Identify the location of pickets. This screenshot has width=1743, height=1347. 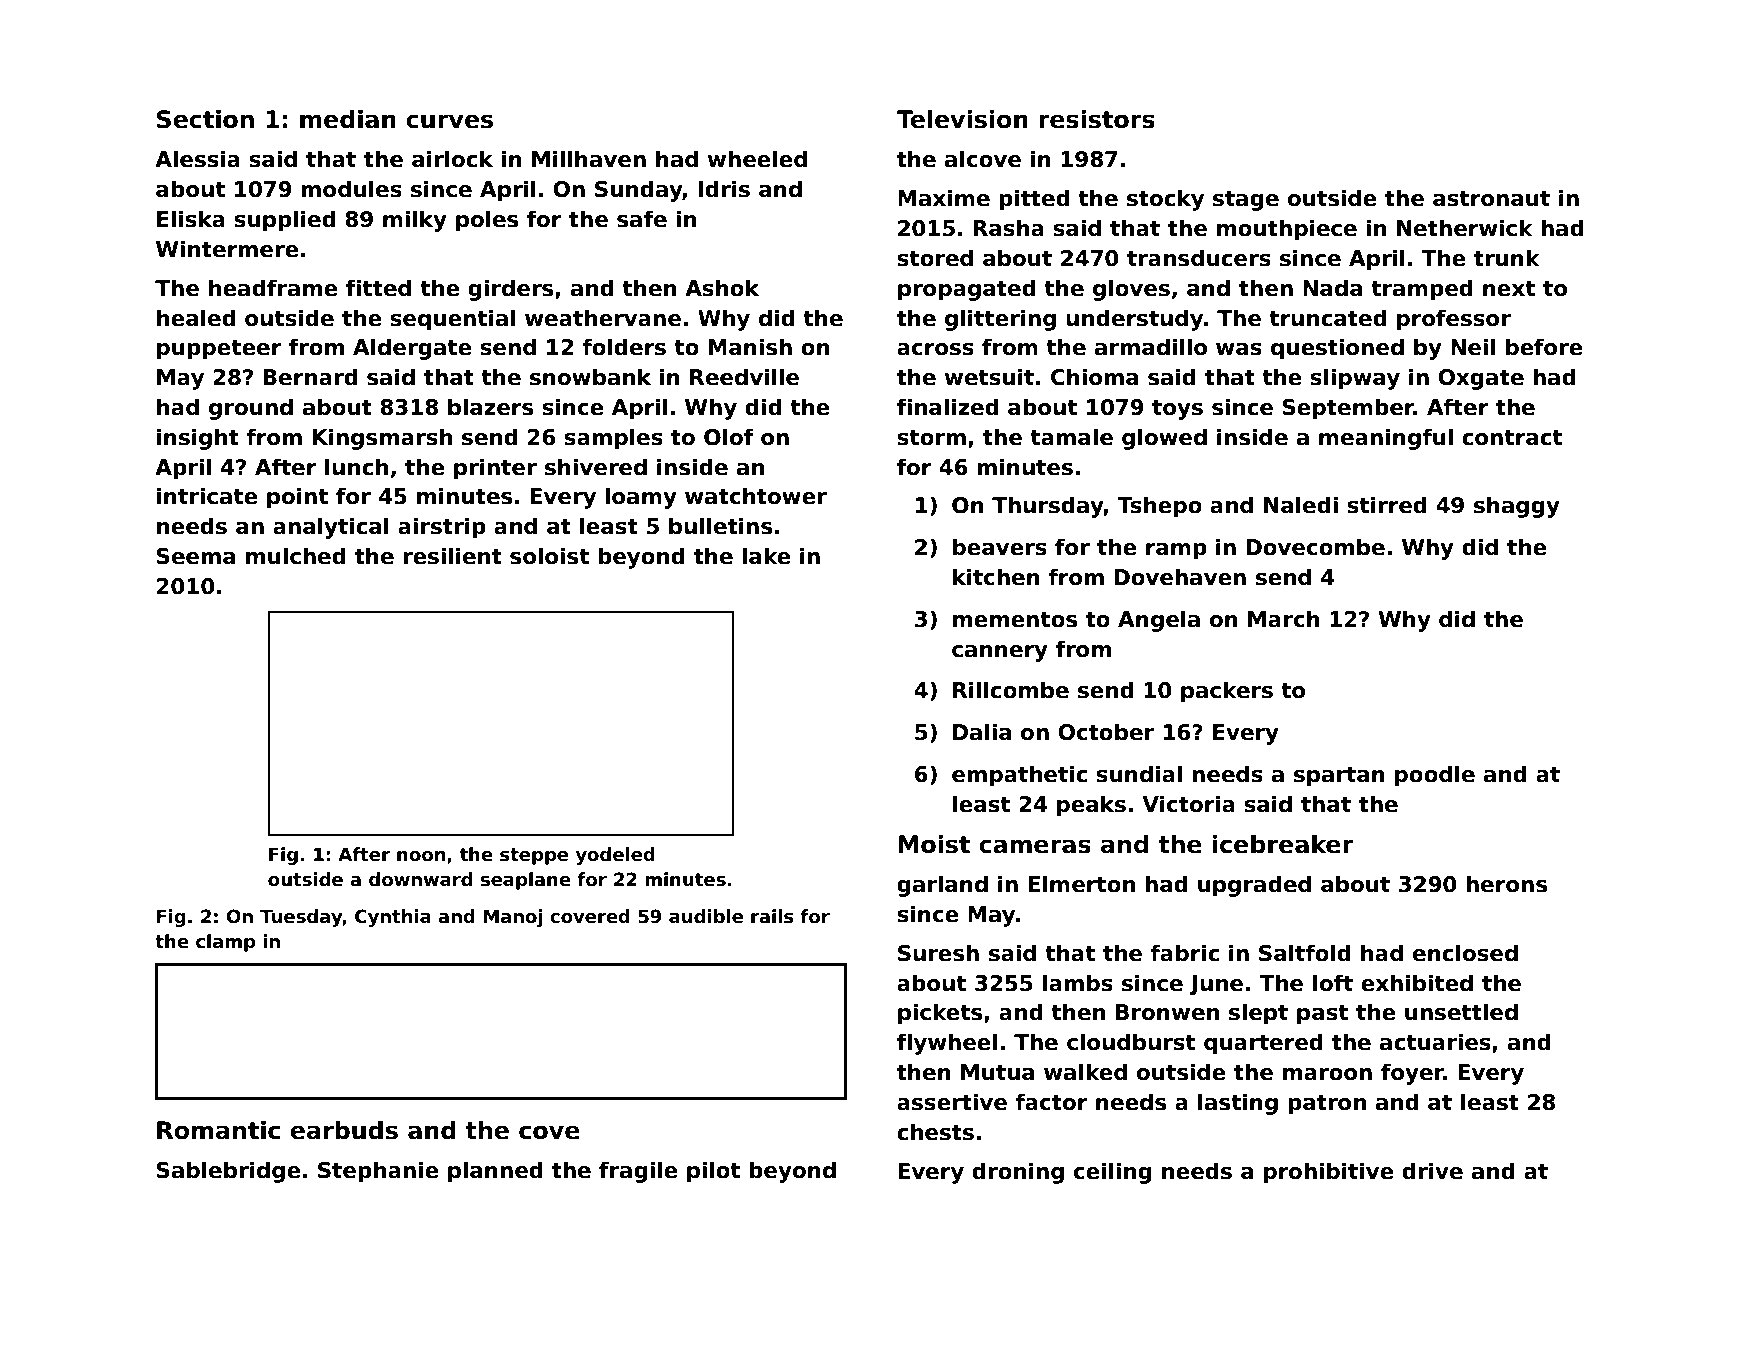
(940, 1014).
